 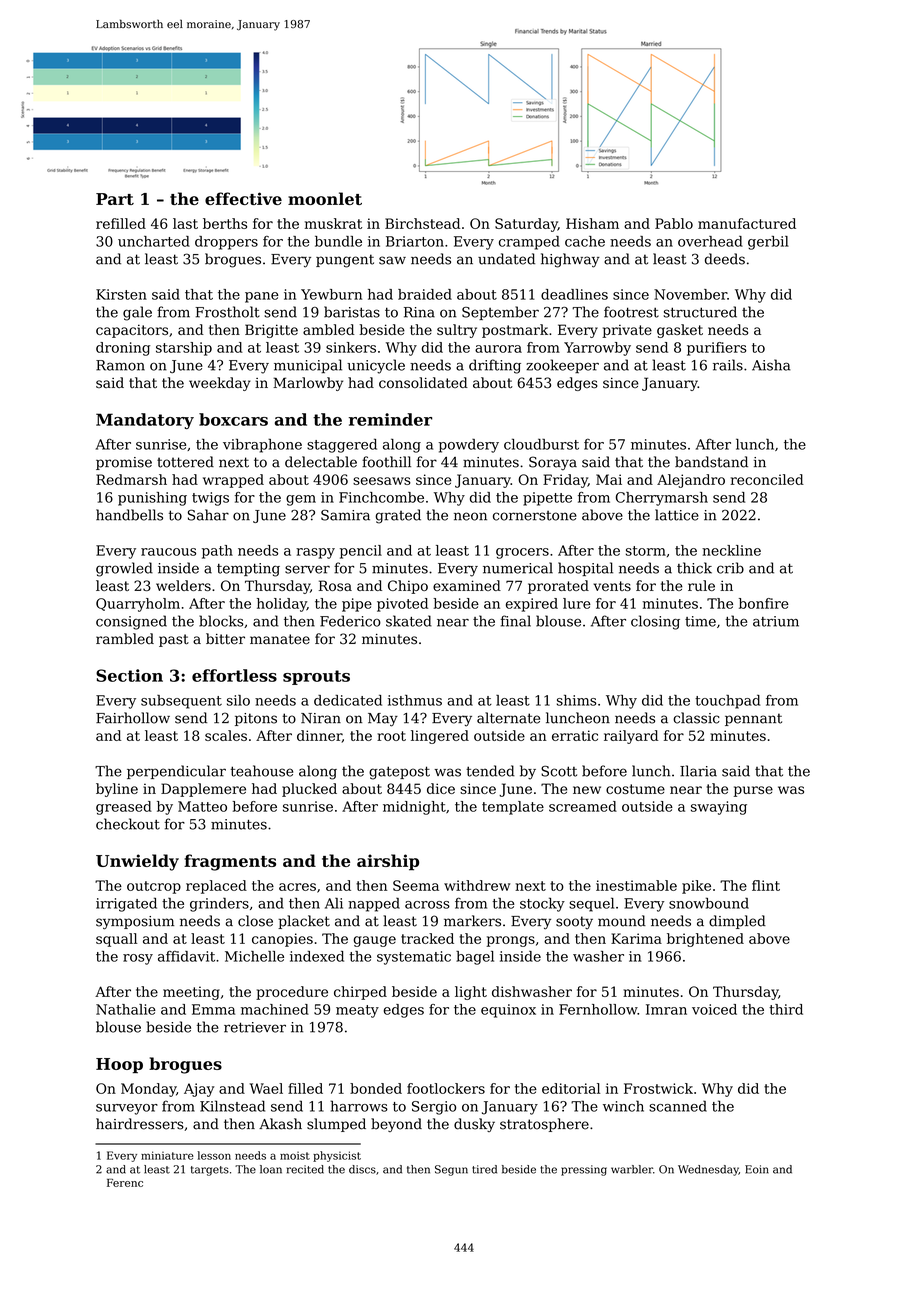 What do you see at coordinates (498, 349) in the screenshot?
I see `aurora` at bounding box center [498, 349].
